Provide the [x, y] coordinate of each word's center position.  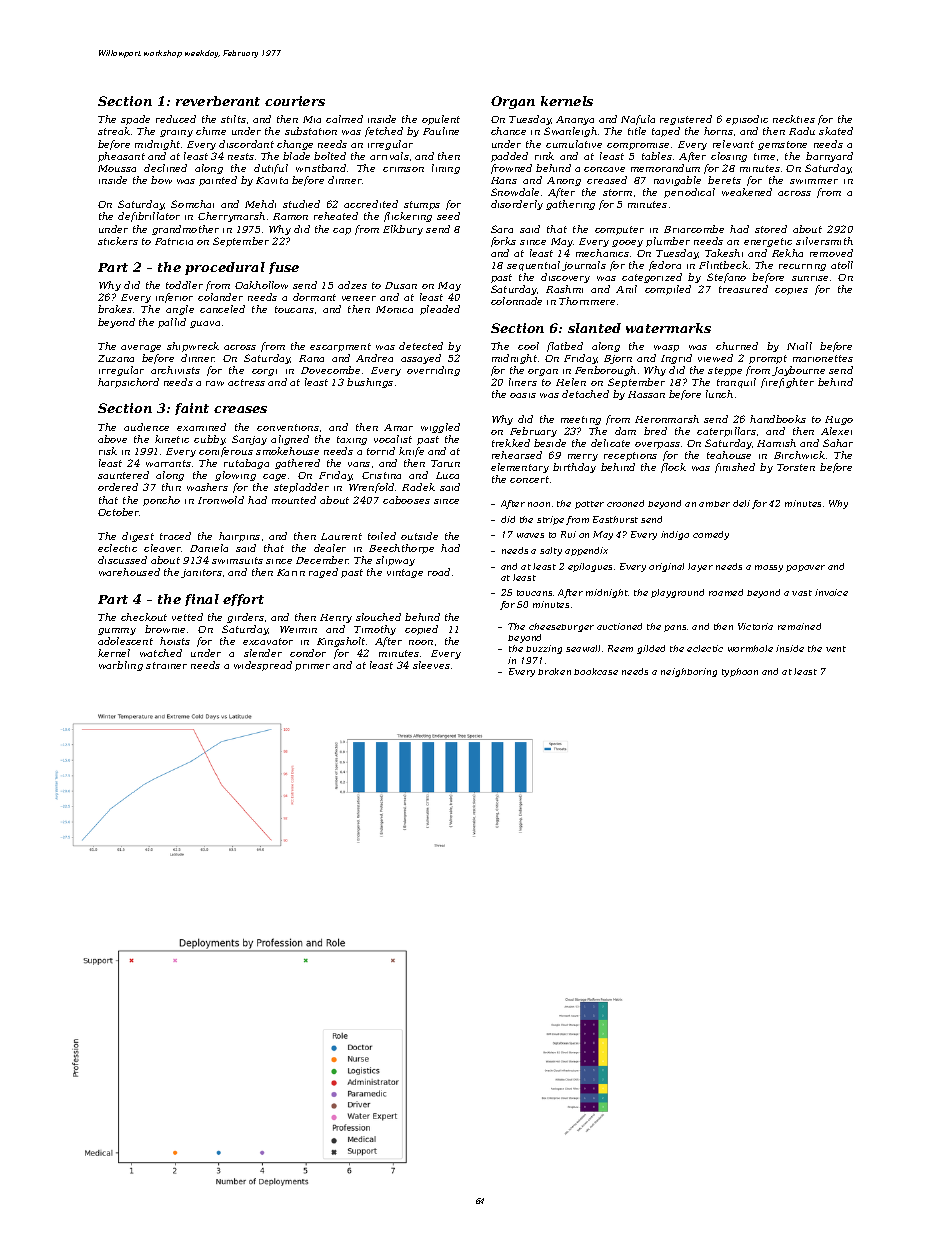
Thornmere [587, 301]
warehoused [129, 572]
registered [686, 120]
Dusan [401, 285]
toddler [184, 285]
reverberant [218, 101]
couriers [295, 101]
